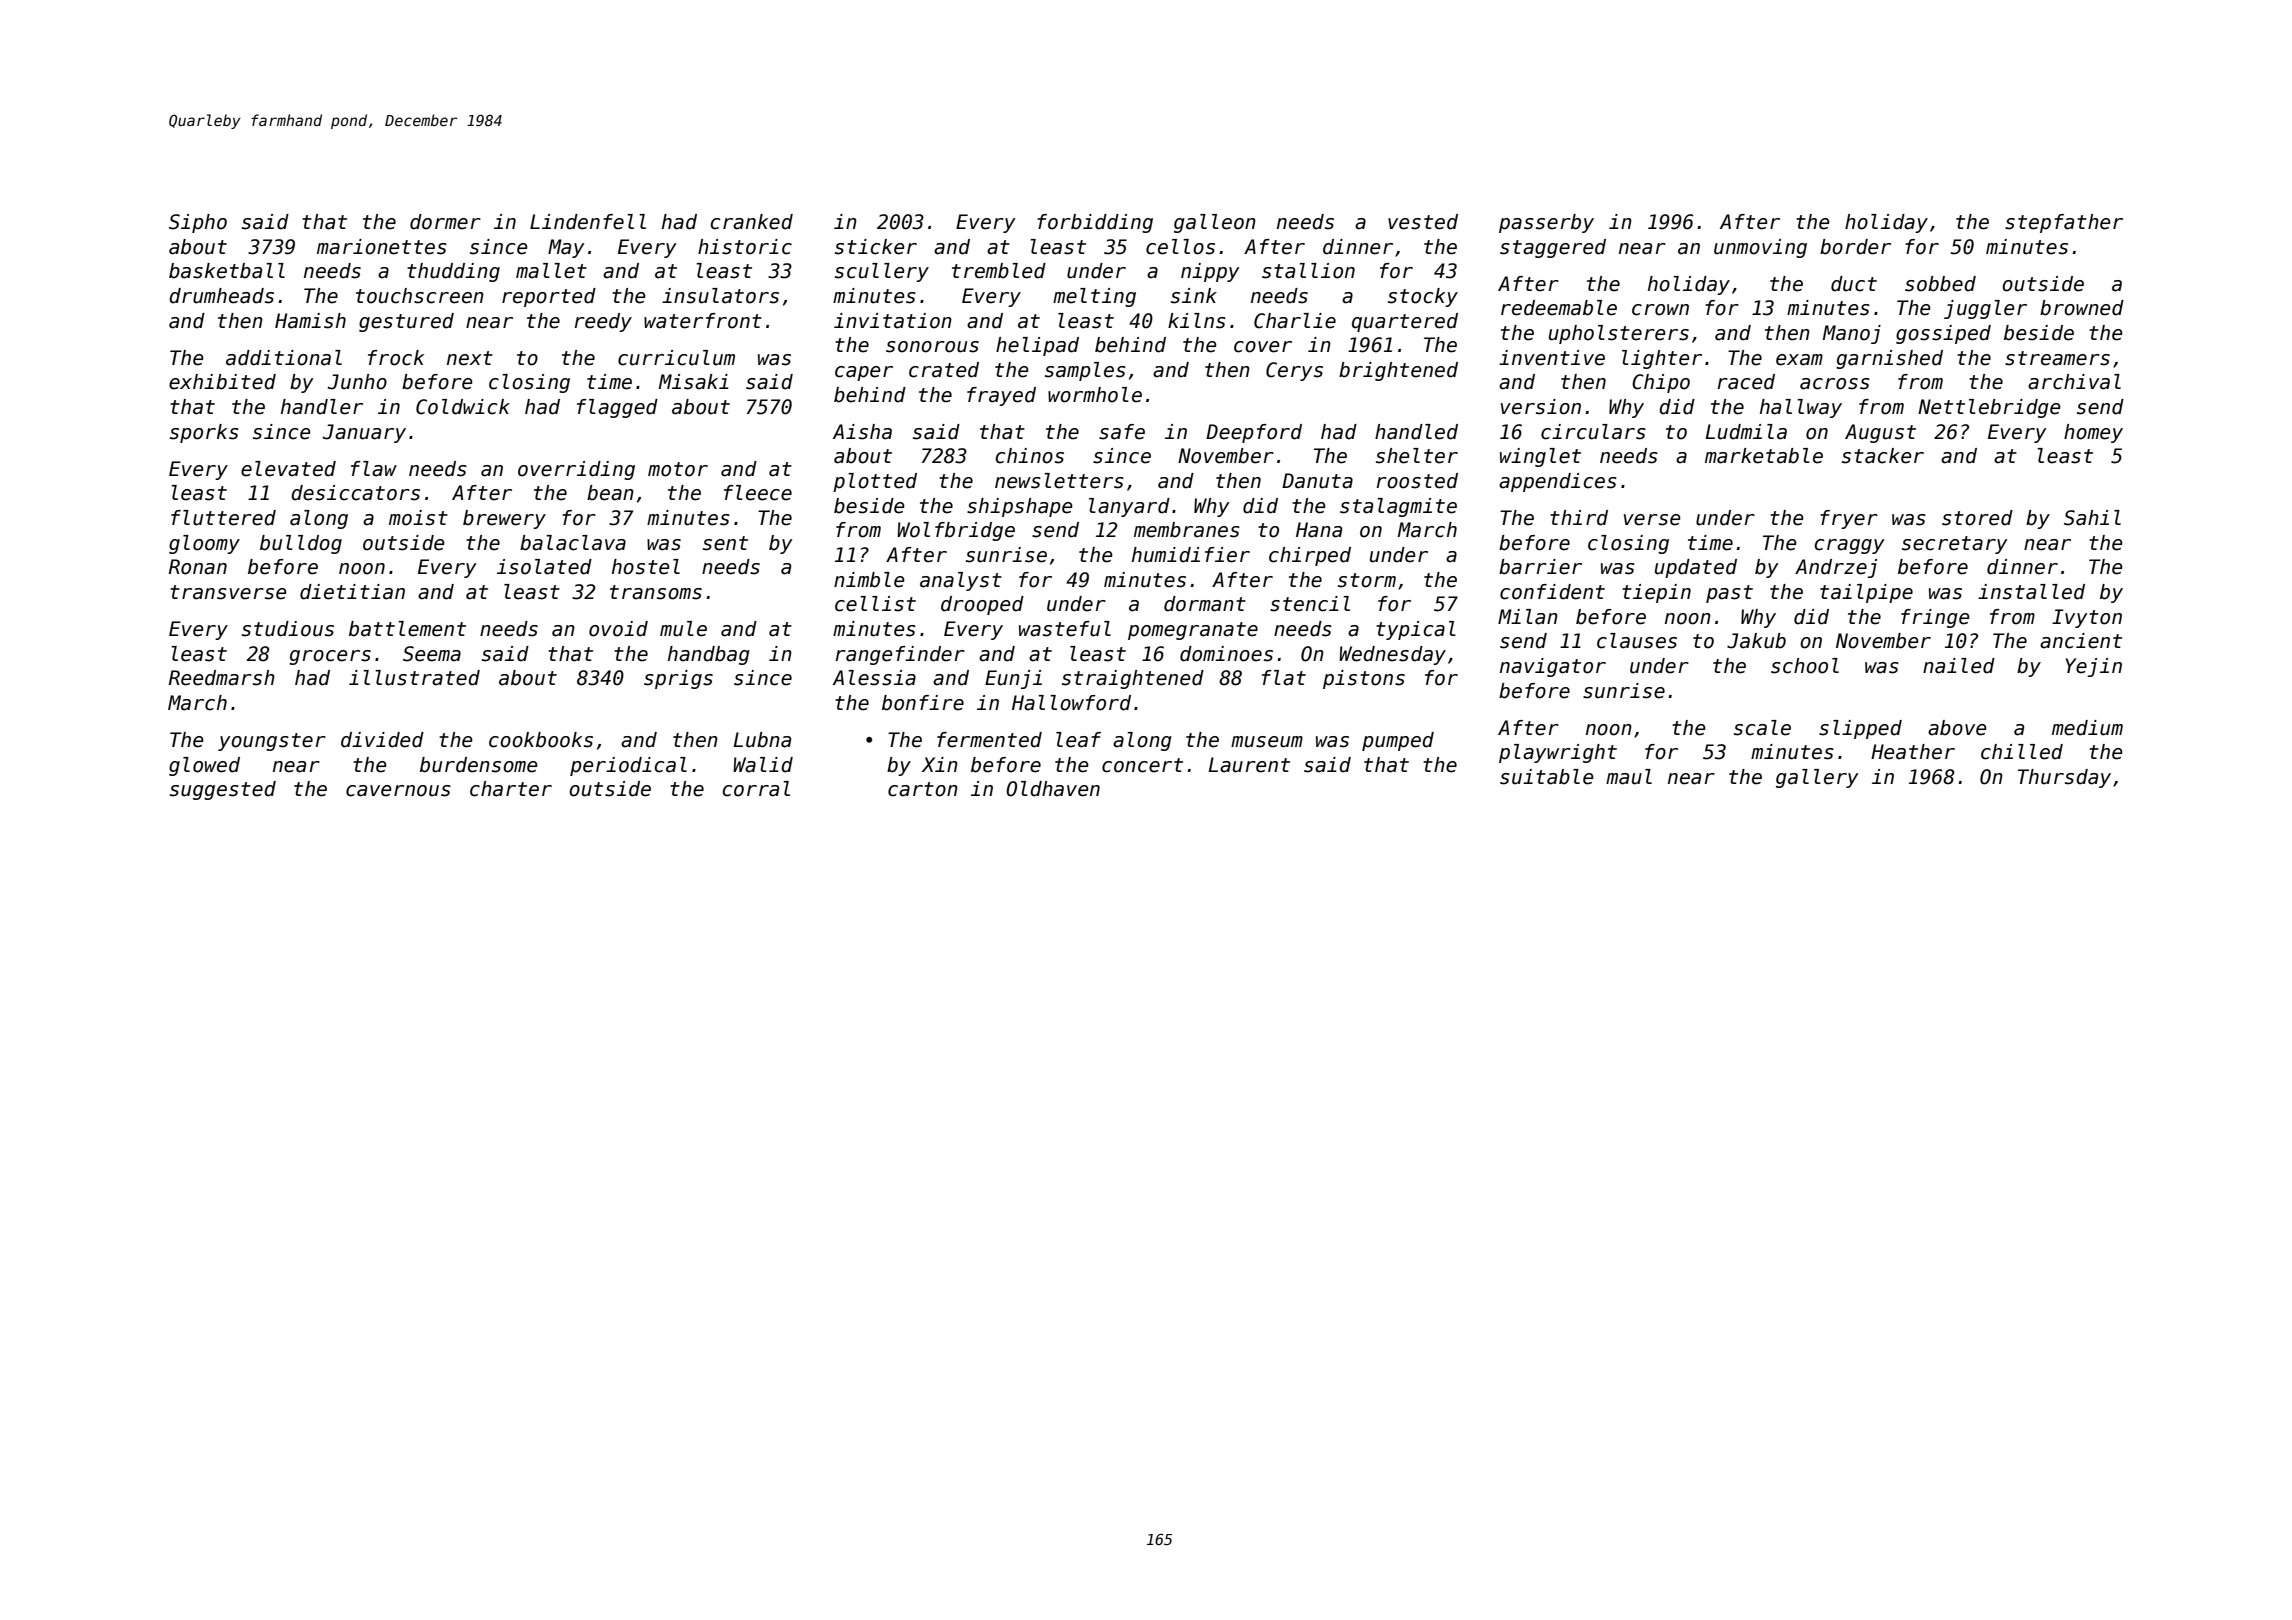  I want to click on gallery, so click(1817, 778).
